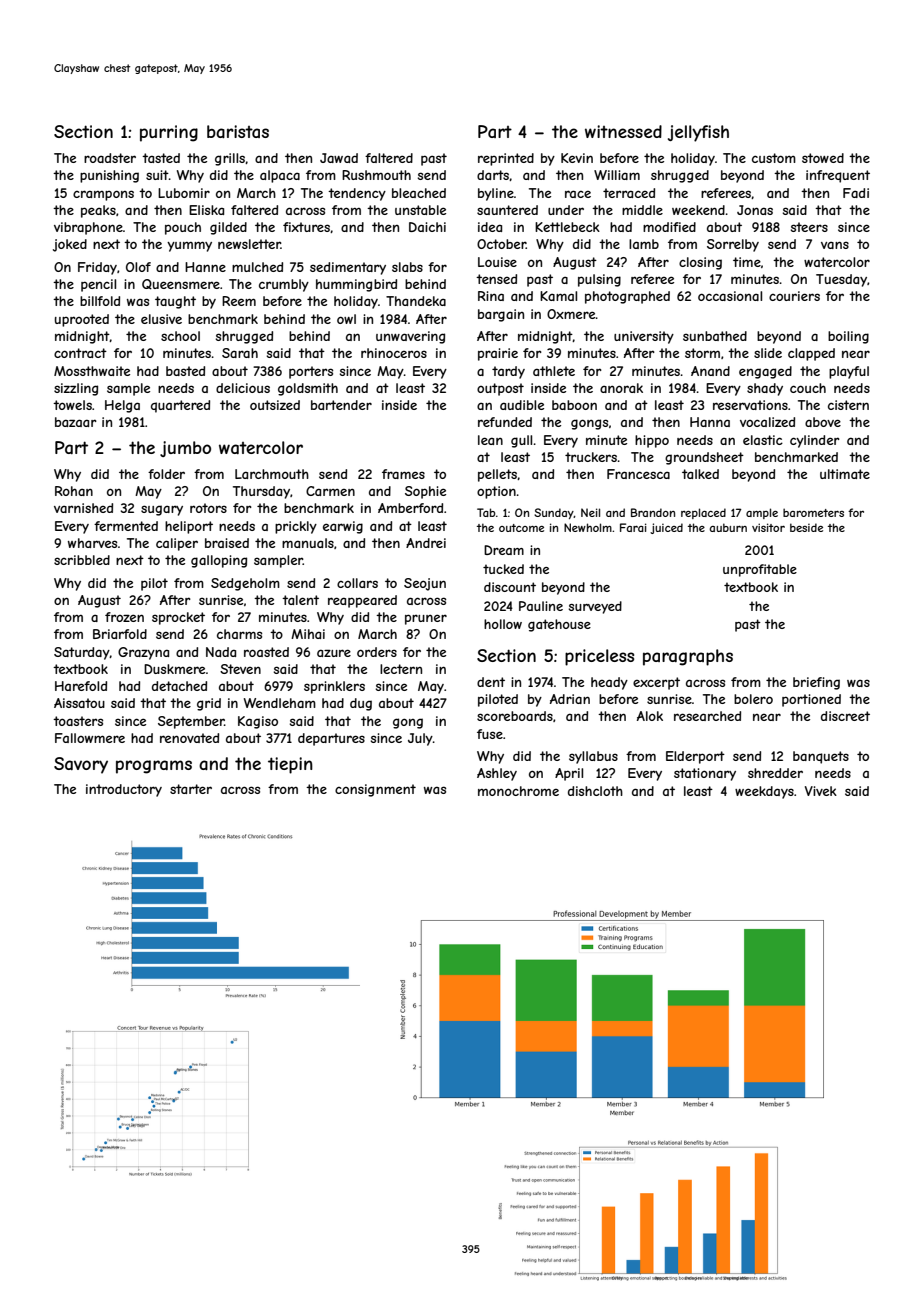 Image resolution: width=924 pixels, height=1308 pixels. What do you see at coordinates (185, 449) in the screenshot?
I see `jumbo` at bounding box center [185, 449].
